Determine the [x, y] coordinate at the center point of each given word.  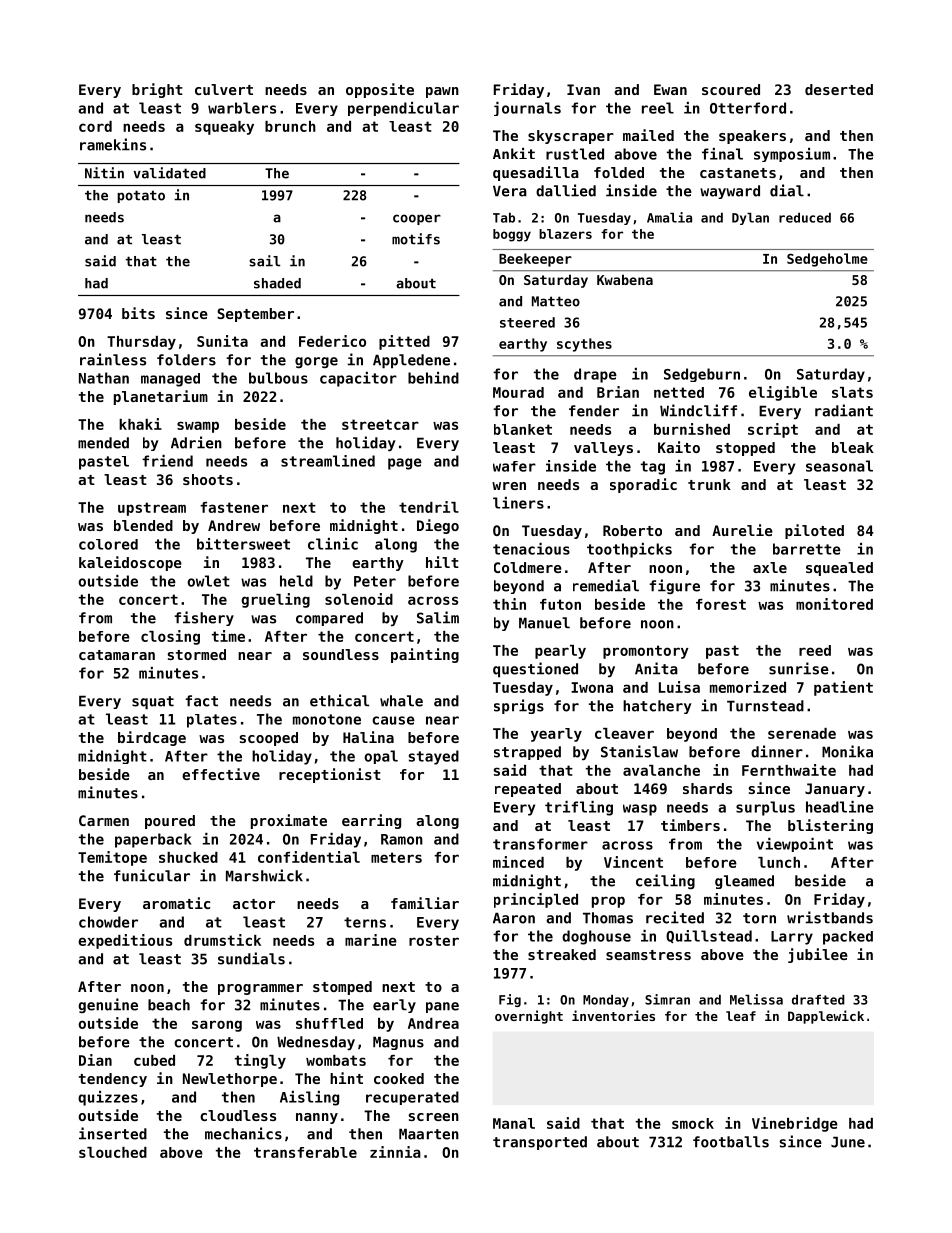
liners [518, 503]
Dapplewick [826, 1017]
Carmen [104, 820]
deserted [839, 89]
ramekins [113, 144]
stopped [745, 449]
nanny [317, 1118]
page [405, 464]
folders [186, 360]
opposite [380, 90]
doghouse [596, 937]
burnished [692, 429]
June [848, 1142]
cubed [154, 1060]
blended [143, 525]
